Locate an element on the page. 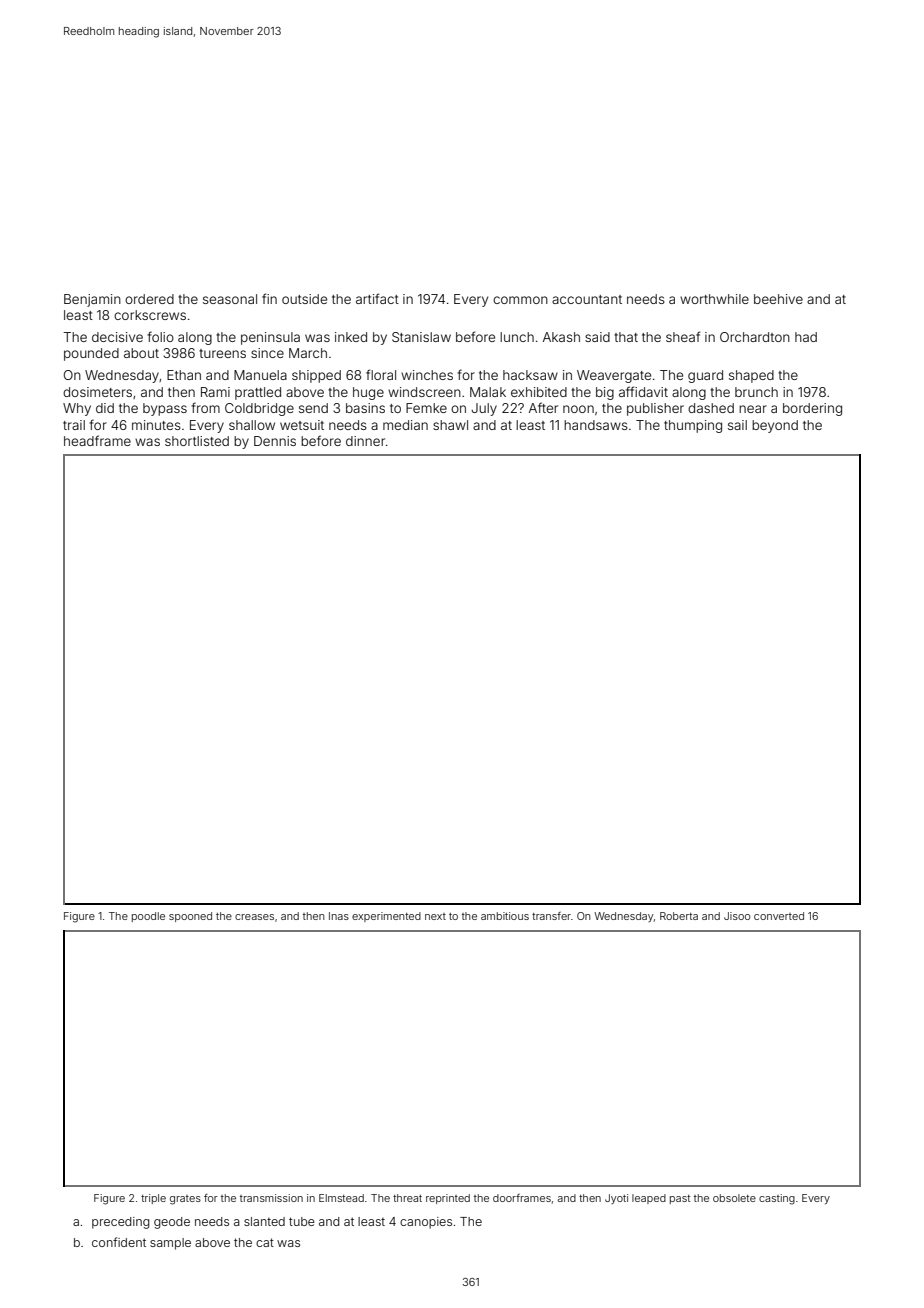 The image size is (924, 1308). Jisoo is located at coordinates (737, 916).
